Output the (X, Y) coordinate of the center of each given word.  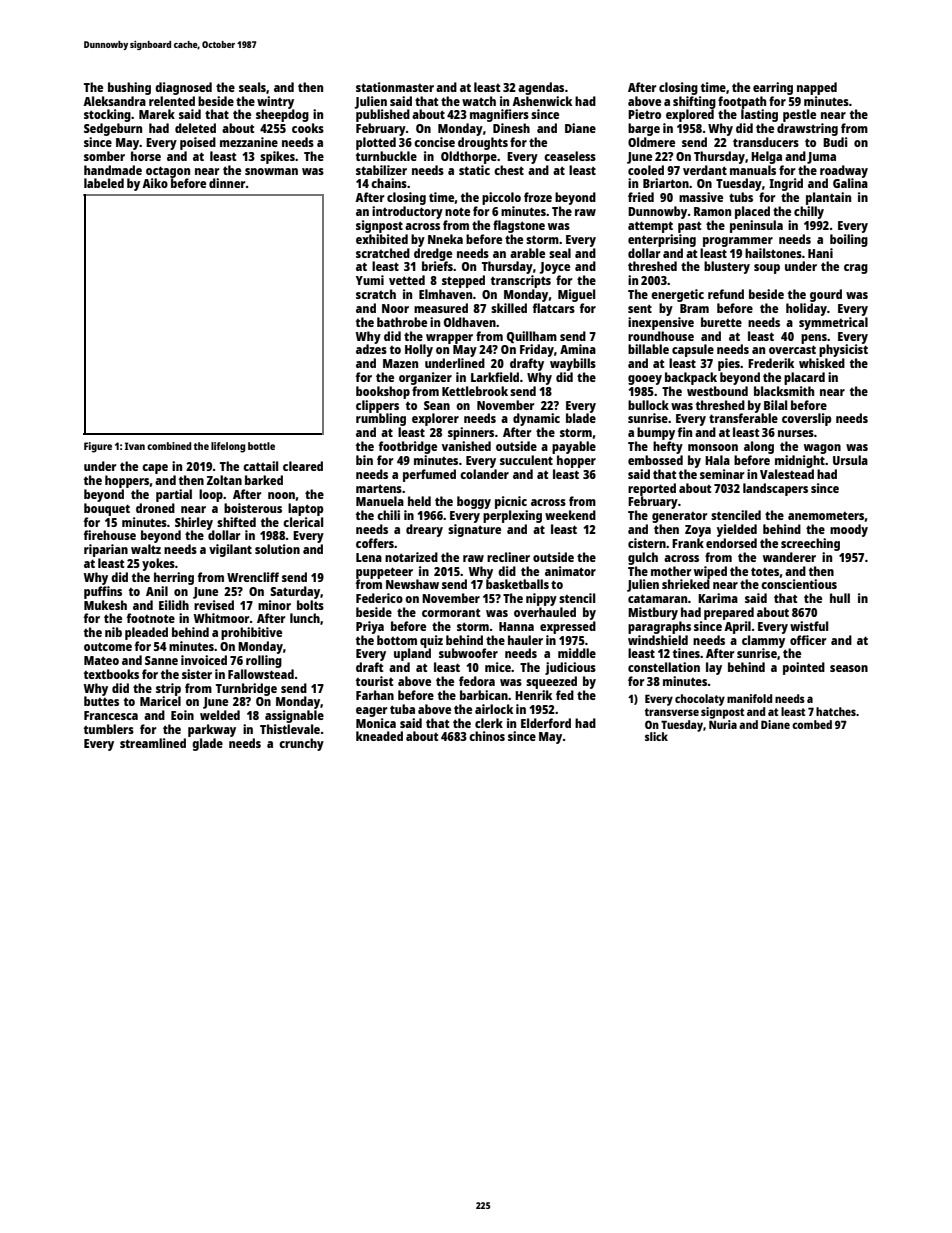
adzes (371, 349)
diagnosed (183, 88)
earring (773, 88)
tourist (374, 681)
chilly (809, 212)
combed (812, 724)
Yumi (370, 280)
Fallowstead (261, 674)
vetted (407, 280)
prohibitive (251, 633)
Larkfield (495, 377)
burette (721, 322)
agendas (541, 88)
